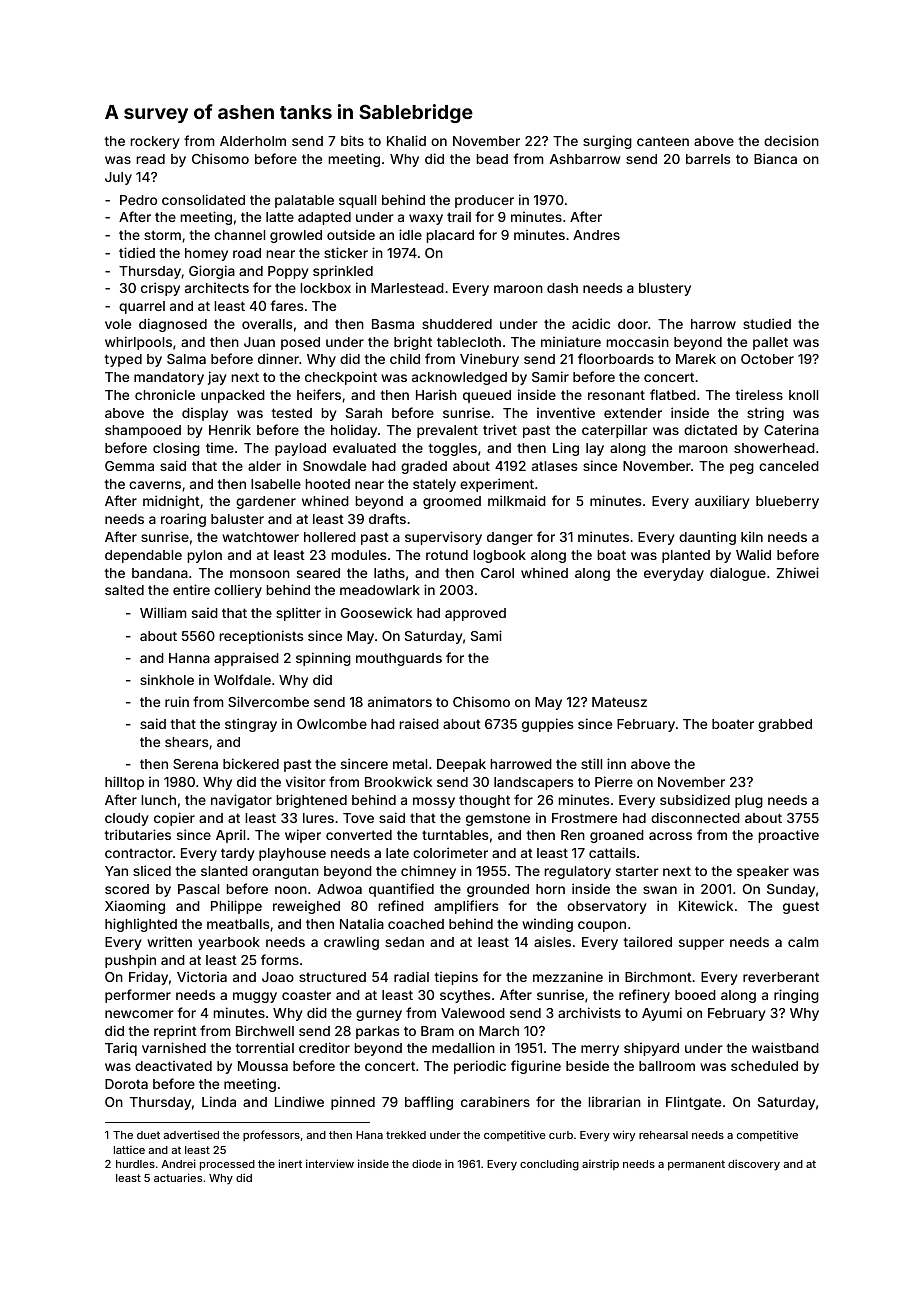  Describe the element at coordinates (155, 142) in the screenshot. I see `rockery` at that location.
